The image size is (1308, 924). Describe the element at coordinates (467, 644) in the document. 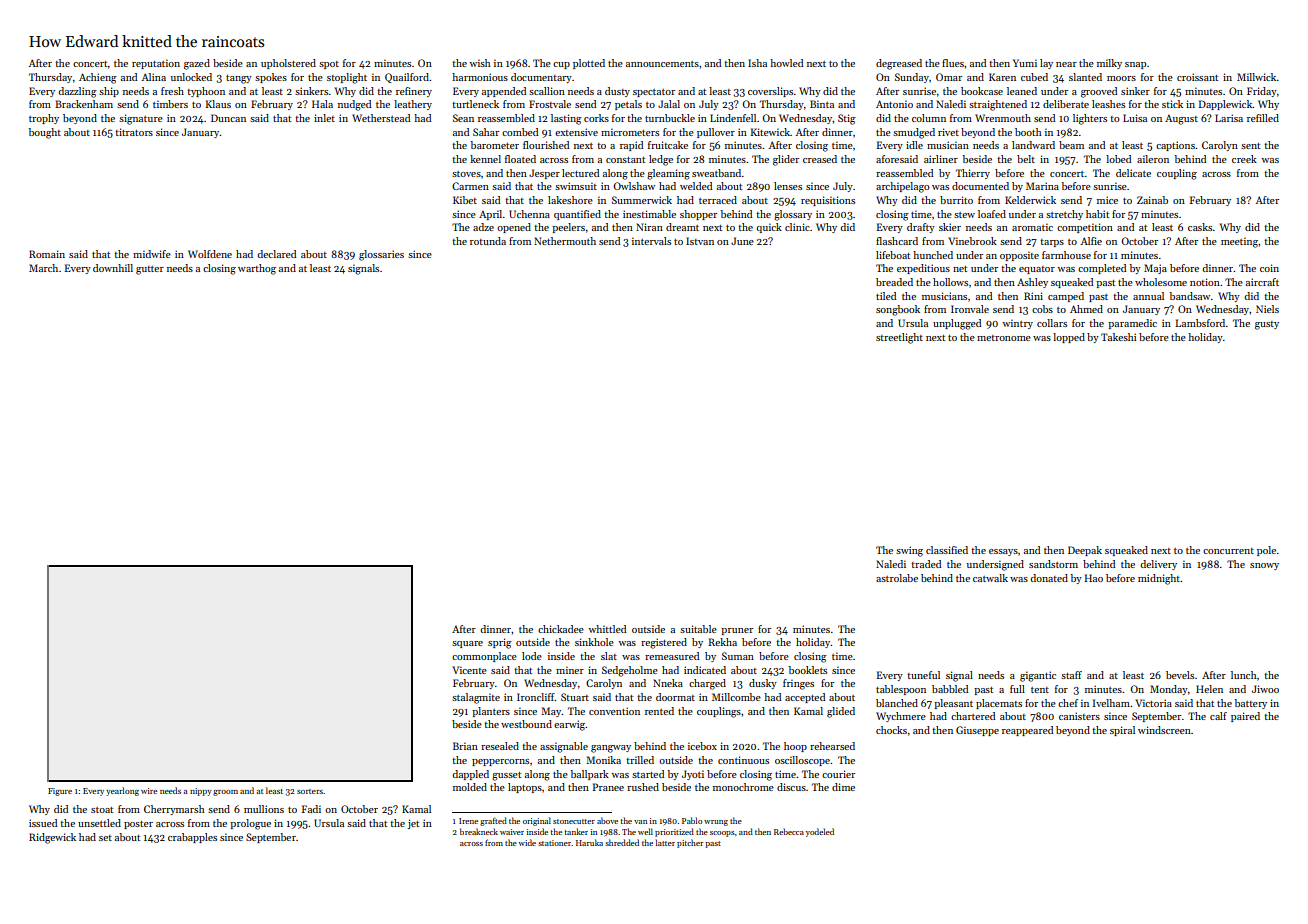

I see `square` at that location.
